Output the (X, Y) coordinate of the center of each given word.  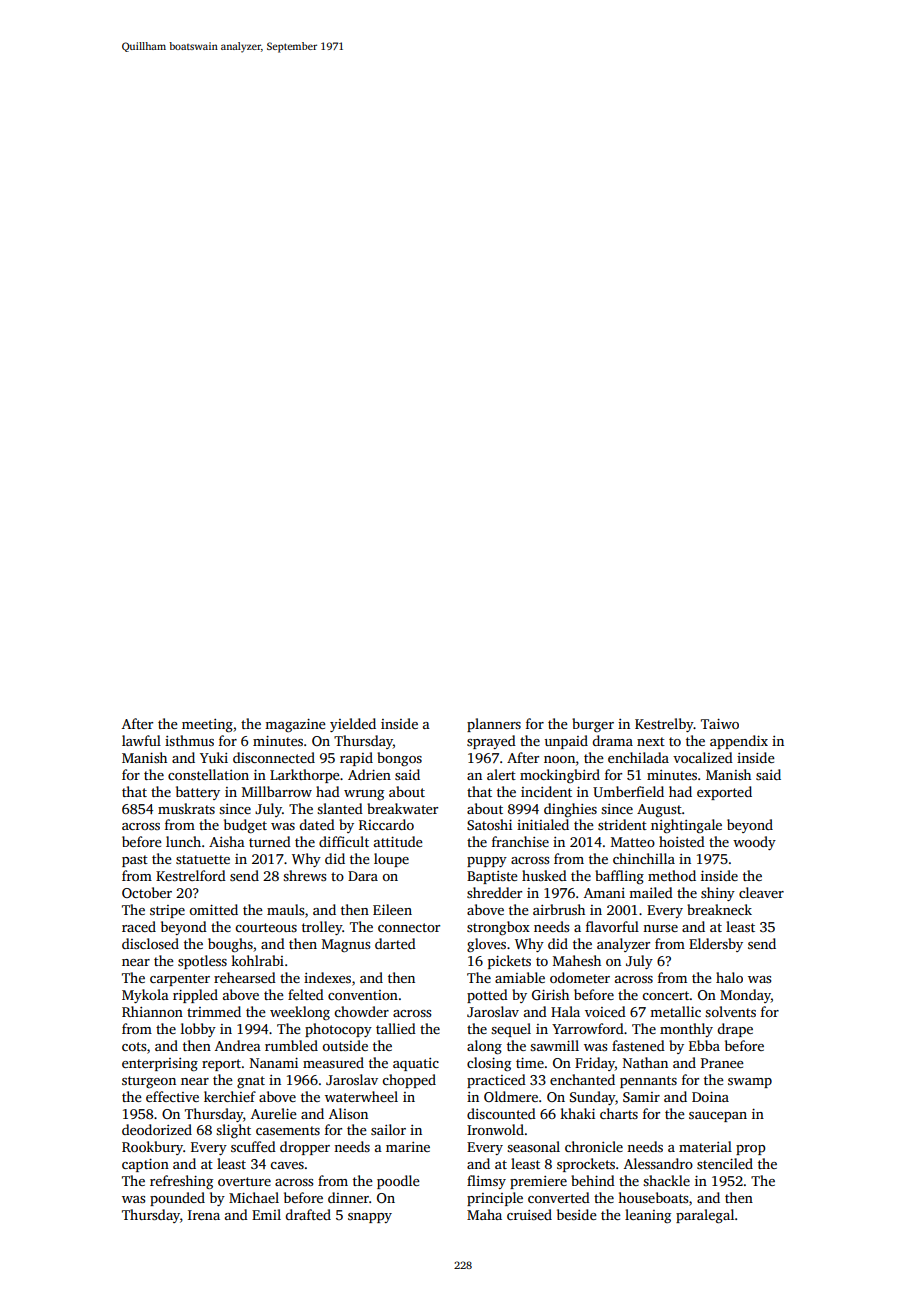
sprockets (586, 1165)
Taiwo (720, 724)
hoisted (682, 841)
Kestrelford (191, 875)
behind (593, 1180)
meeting (207, 726)
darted (395, 943)
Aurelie (274, 1113)
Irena (204, 1215)
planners (494, 725)
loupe (391, 860)
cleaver (761, 892)
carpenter (180, 980)
